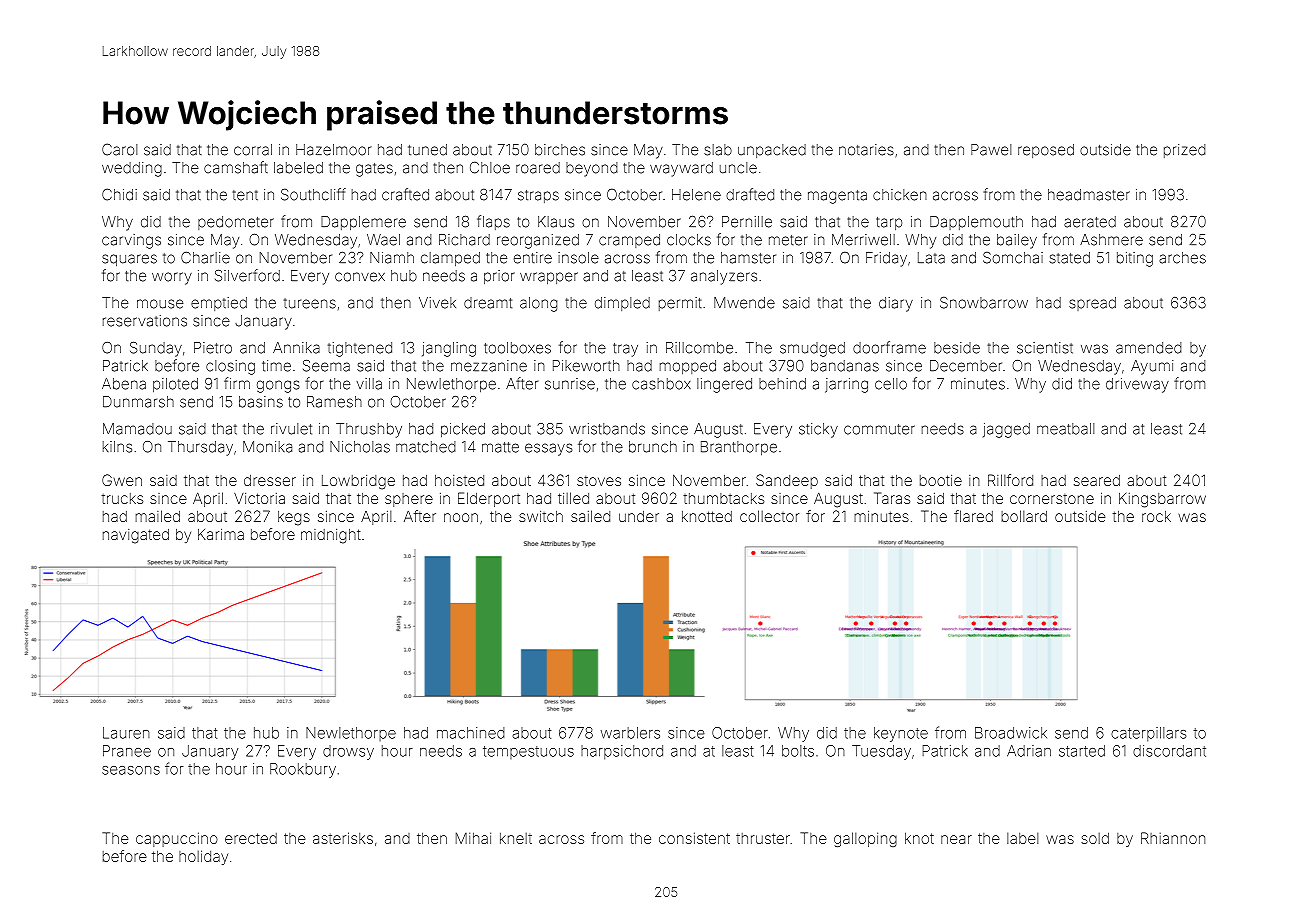  I want to click on smudged, so click(812, 349).
